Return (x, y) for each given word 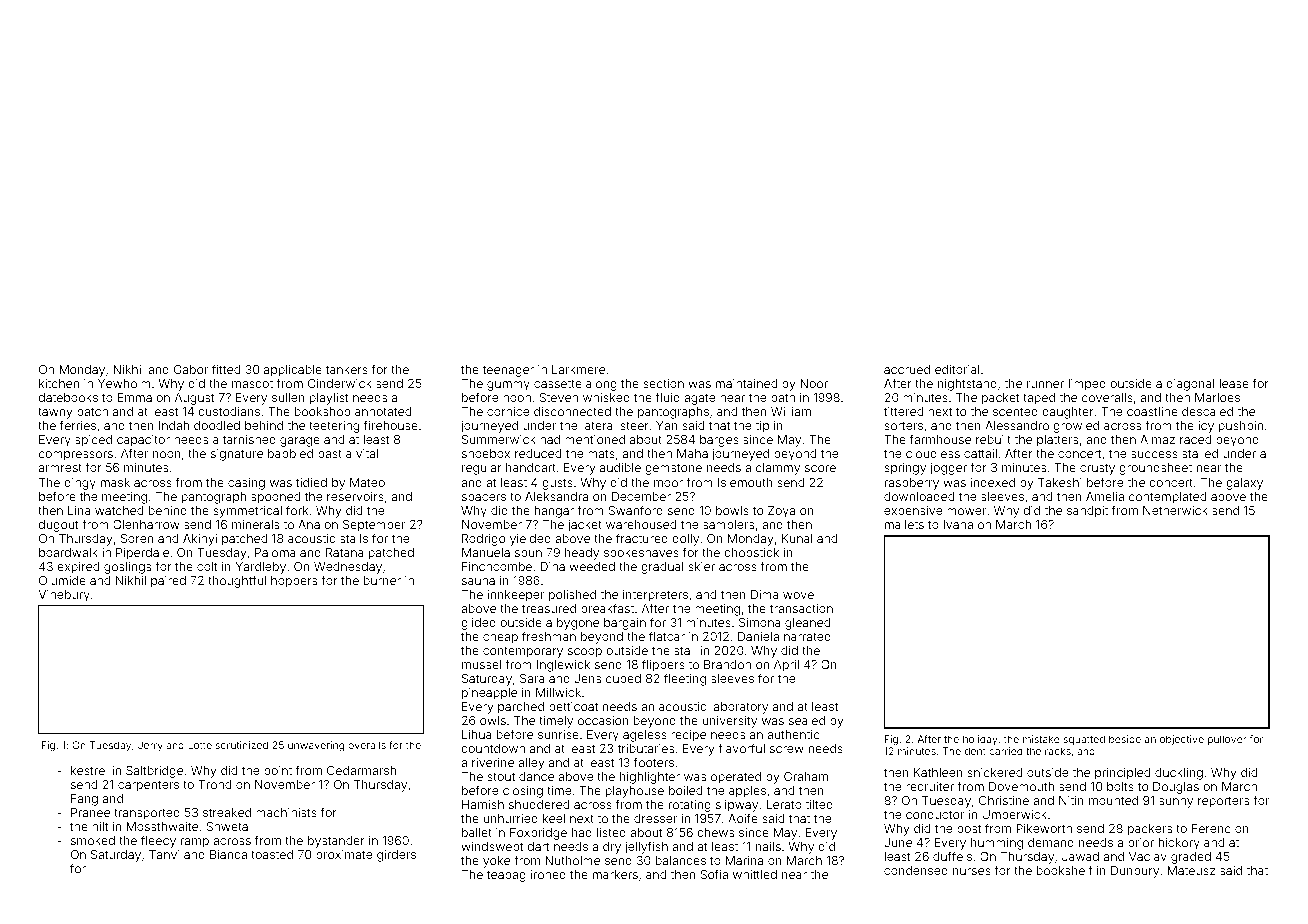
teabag (506, 876)
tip (762, 427)
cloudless (933, 453)
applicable (293, 371)
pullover (1227, 740)
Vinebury (64, 596)
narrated (807, 636)
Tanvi (164, 854)
